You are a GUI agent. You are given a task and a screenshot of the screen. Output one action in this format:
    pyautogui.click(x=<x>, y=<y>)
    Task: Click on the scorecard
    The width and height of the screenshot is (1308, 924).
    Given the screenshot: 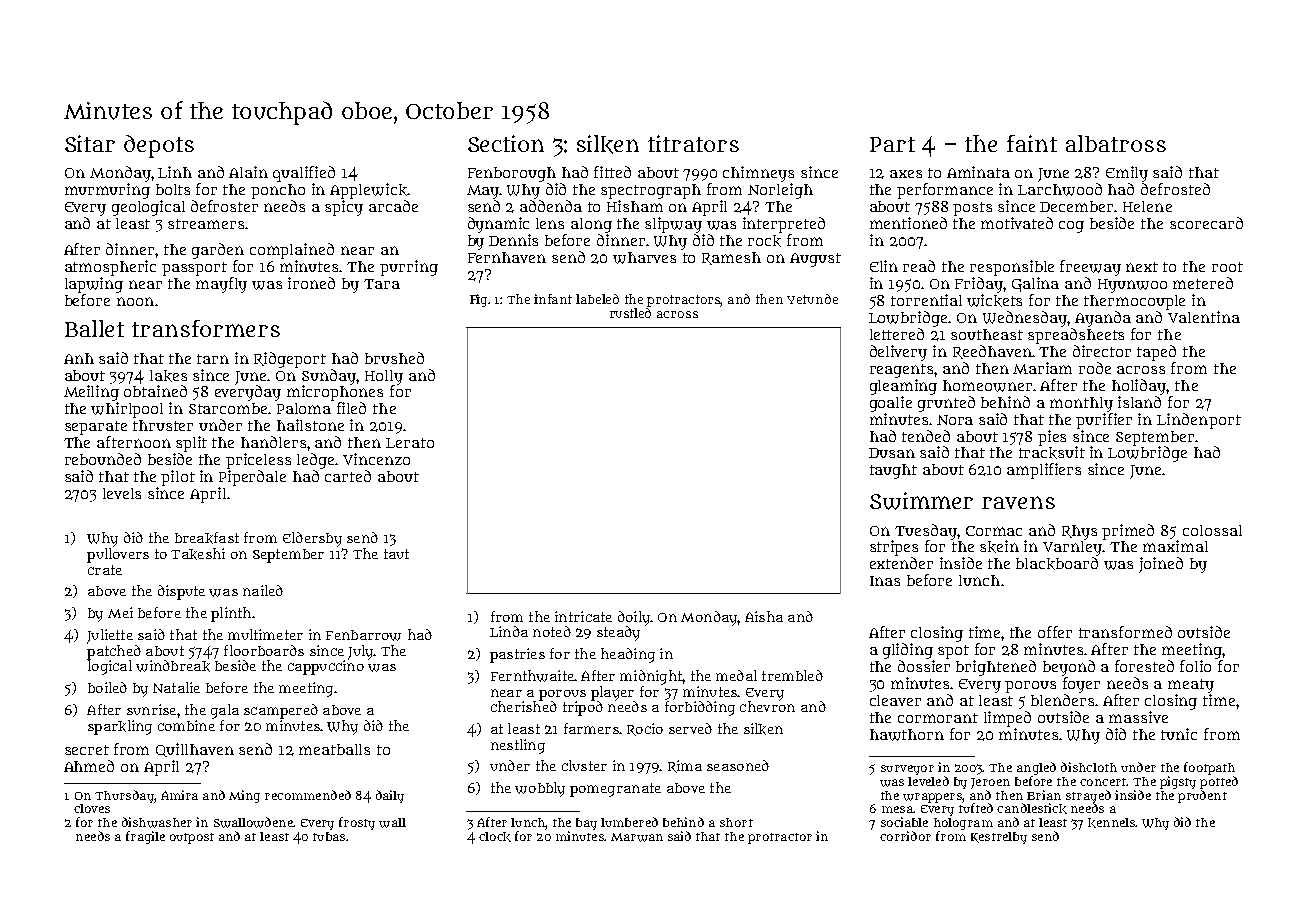 What is the action you would take?
    pyautogui.click(x=1206, y=223)
